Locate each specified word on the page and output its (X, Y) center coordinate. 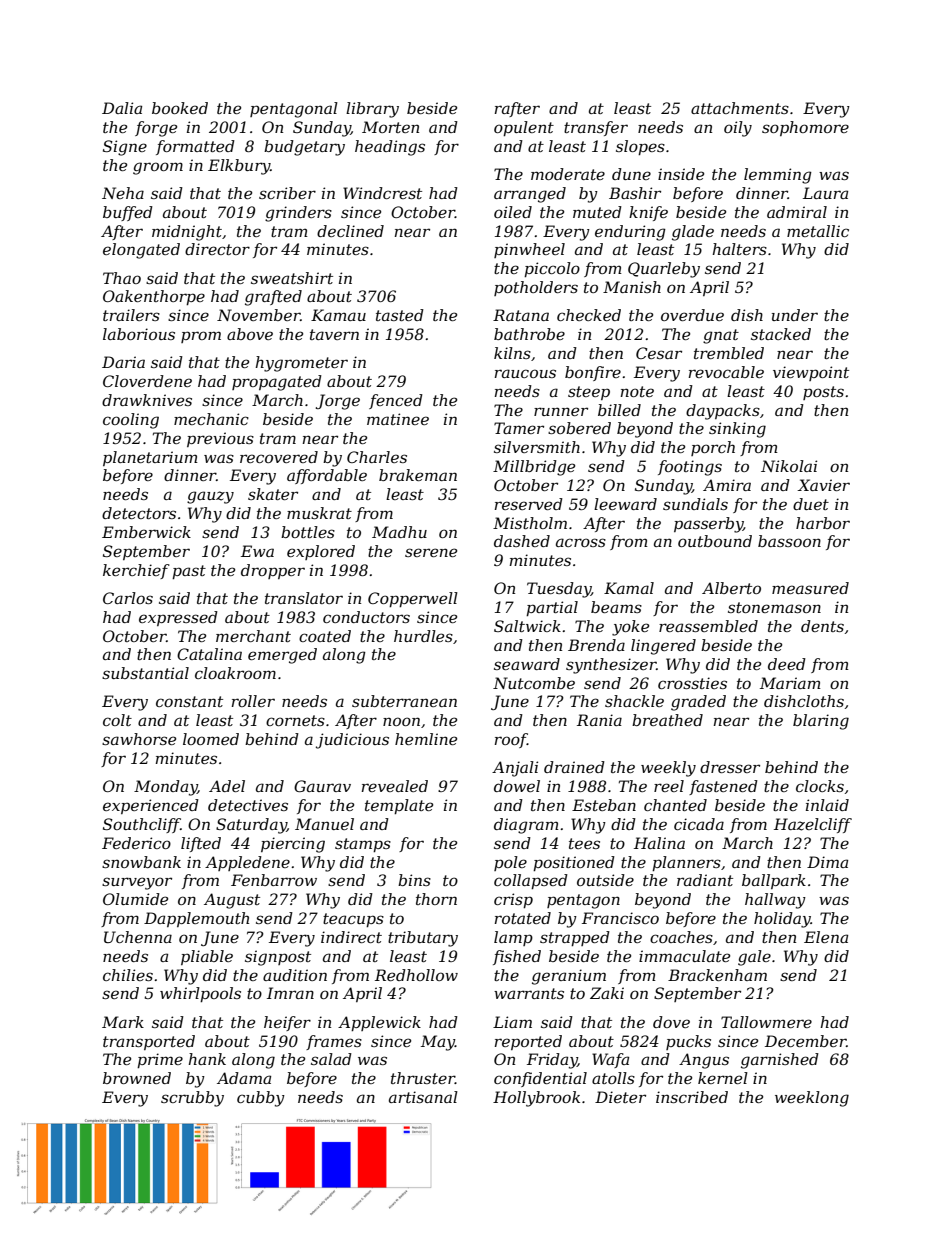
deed (787, 664)
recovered (279, 457)
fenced (396, 401)
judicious (352, 741)
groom (158, 168)
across (581, 542)
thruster (423, 1078)
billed (619, 410)
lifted (201, 844)
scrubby (192, 1099)
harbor (823, 523)
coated (325, 636)
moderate (568, 174)
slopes (640, 147)
